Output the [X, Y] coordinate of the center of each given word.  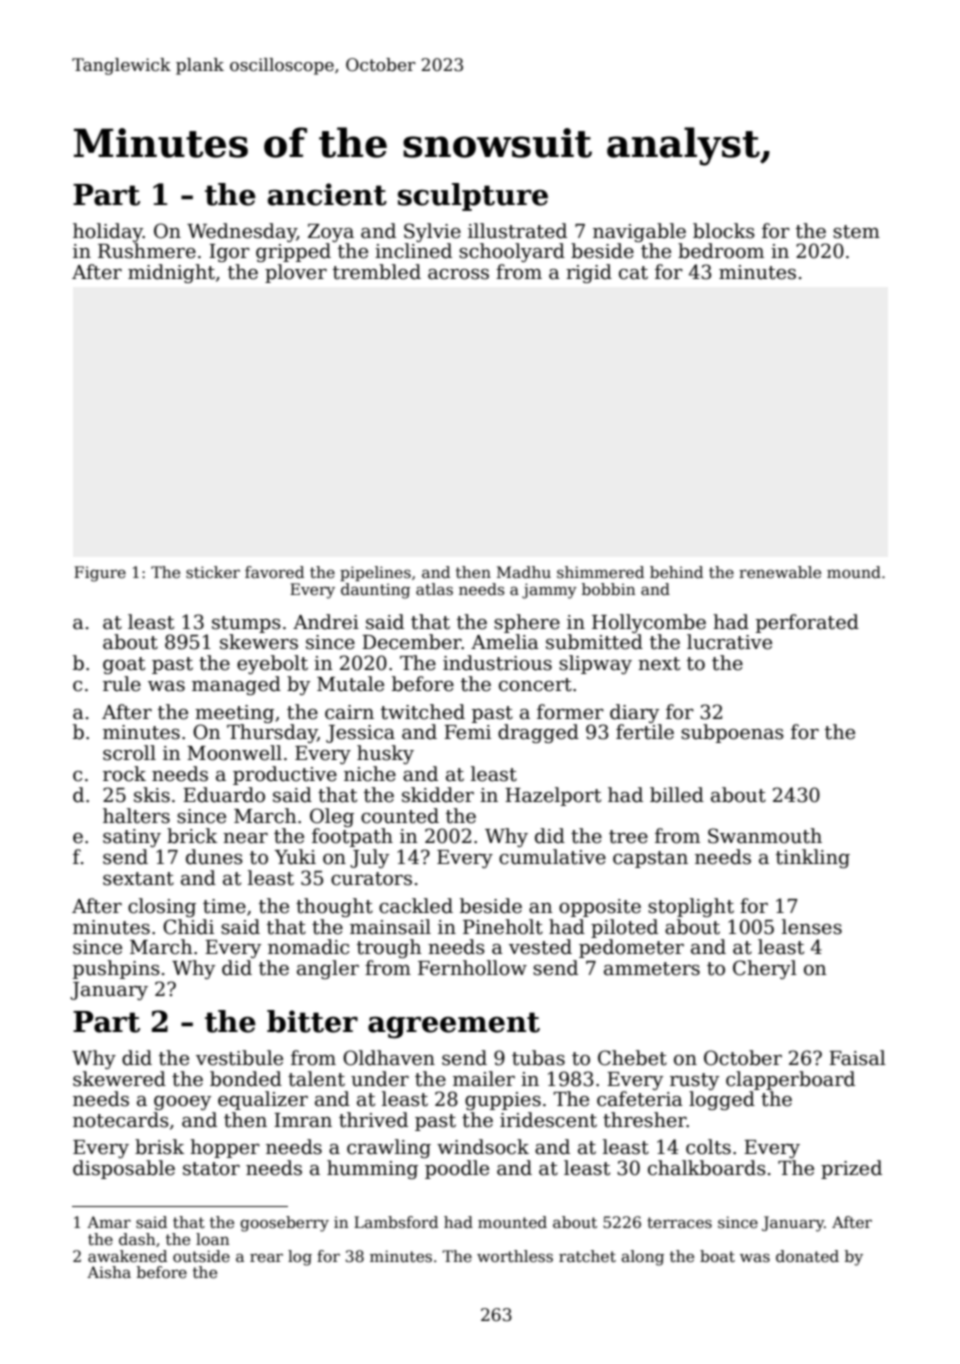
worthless [515, 1256]
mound [854, 572]
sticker [213, 572]
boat [717, 1256]
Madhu [524, 572]
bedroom [721, 251]
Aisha [109, 1272]
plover [296, 273]
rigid [589, 273]
